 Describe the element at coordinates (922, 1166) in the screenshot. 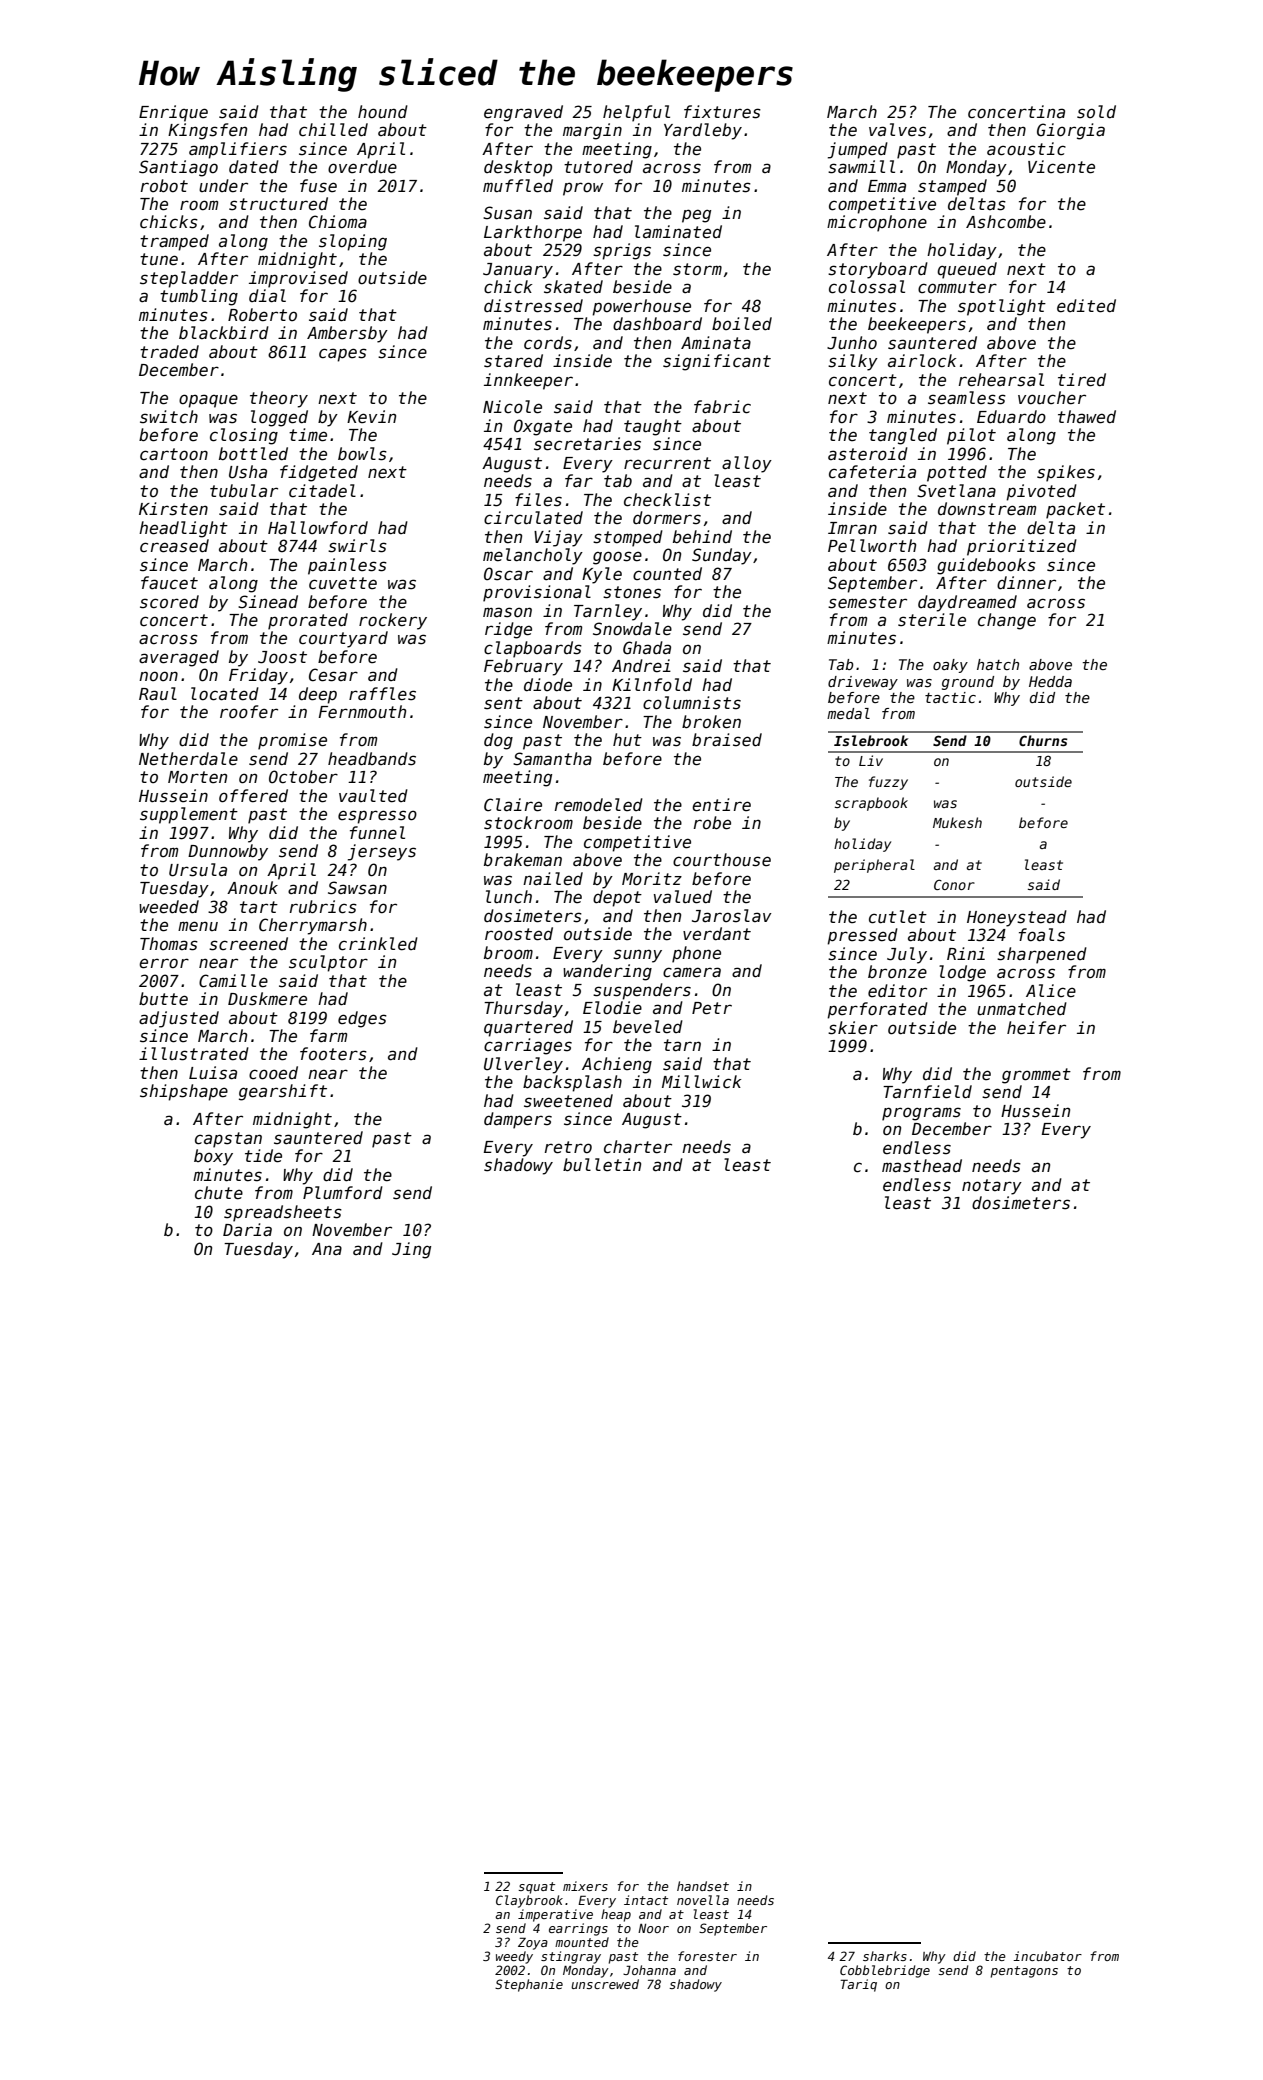

I see `masthead` at that location.
